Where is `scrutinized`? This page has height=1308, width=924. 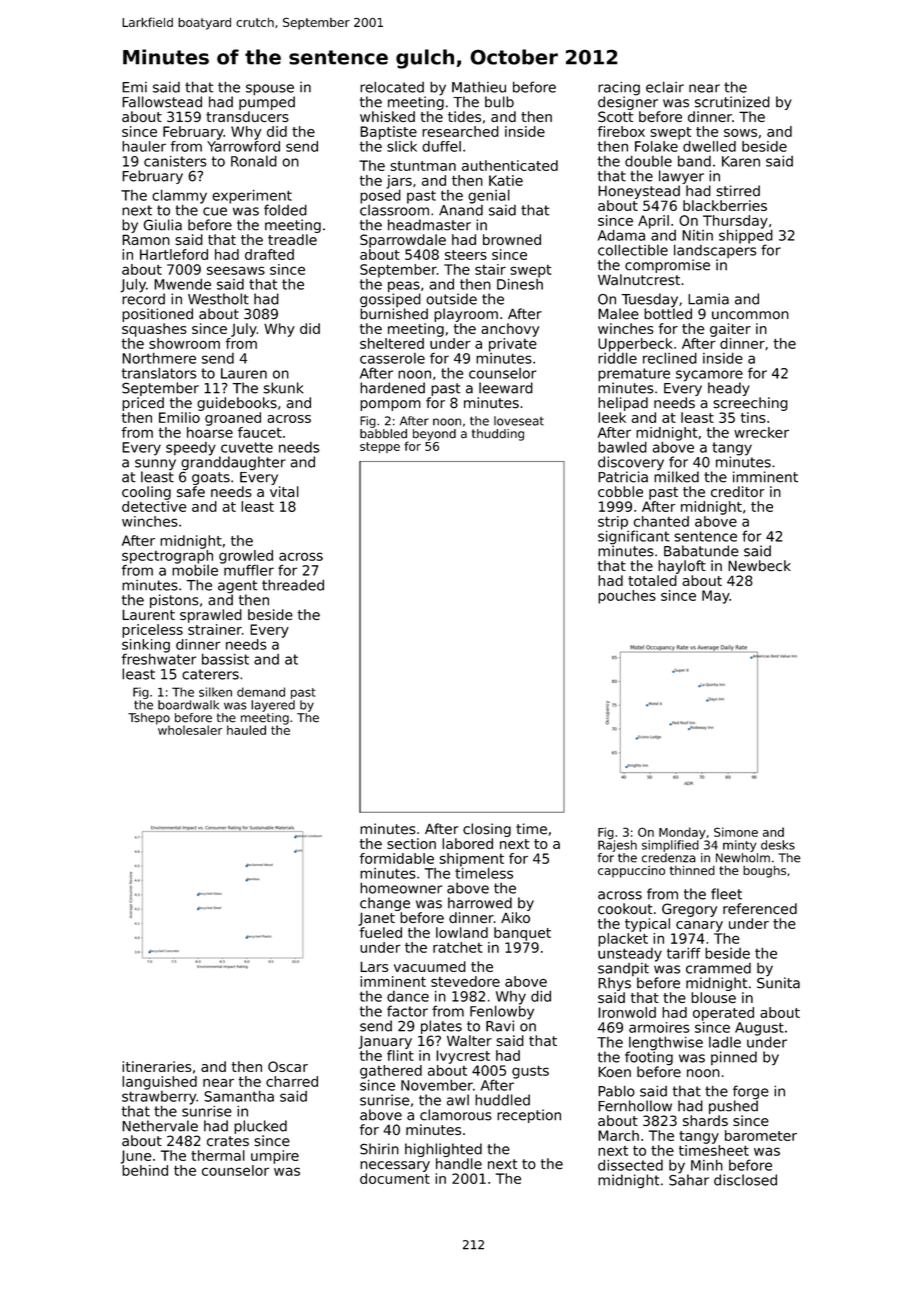
scrutinized is located at coordinates (732, 102).
